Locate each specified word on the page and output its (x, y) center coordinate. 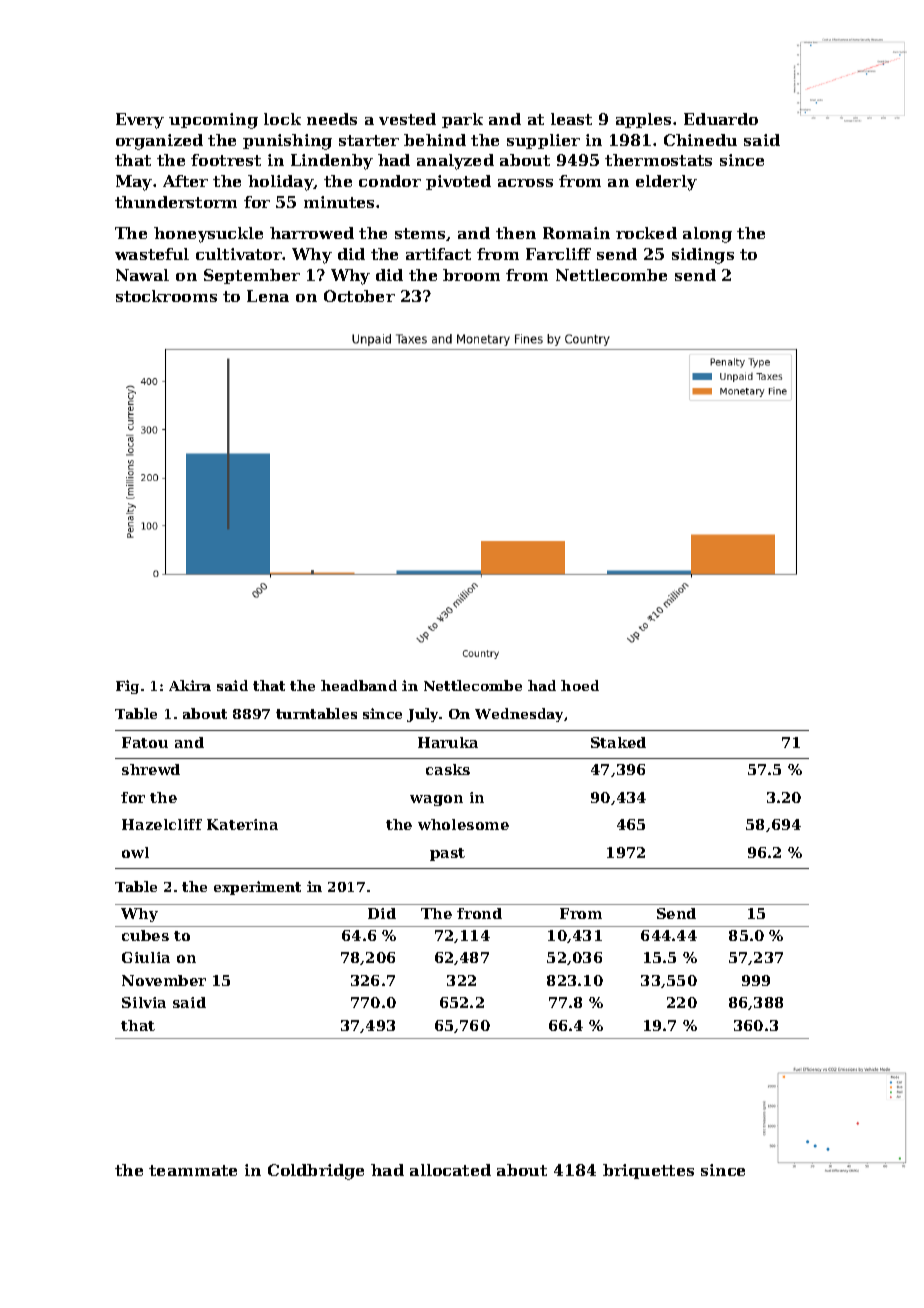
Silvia (144, 1002)
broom (471, 275)
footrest (226, 160)
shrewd (151, 769)
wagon (436, 800)
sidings (703, 256)
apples (643, 120)
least (571, 119)
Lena (268, 296)
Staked (618, 742)
